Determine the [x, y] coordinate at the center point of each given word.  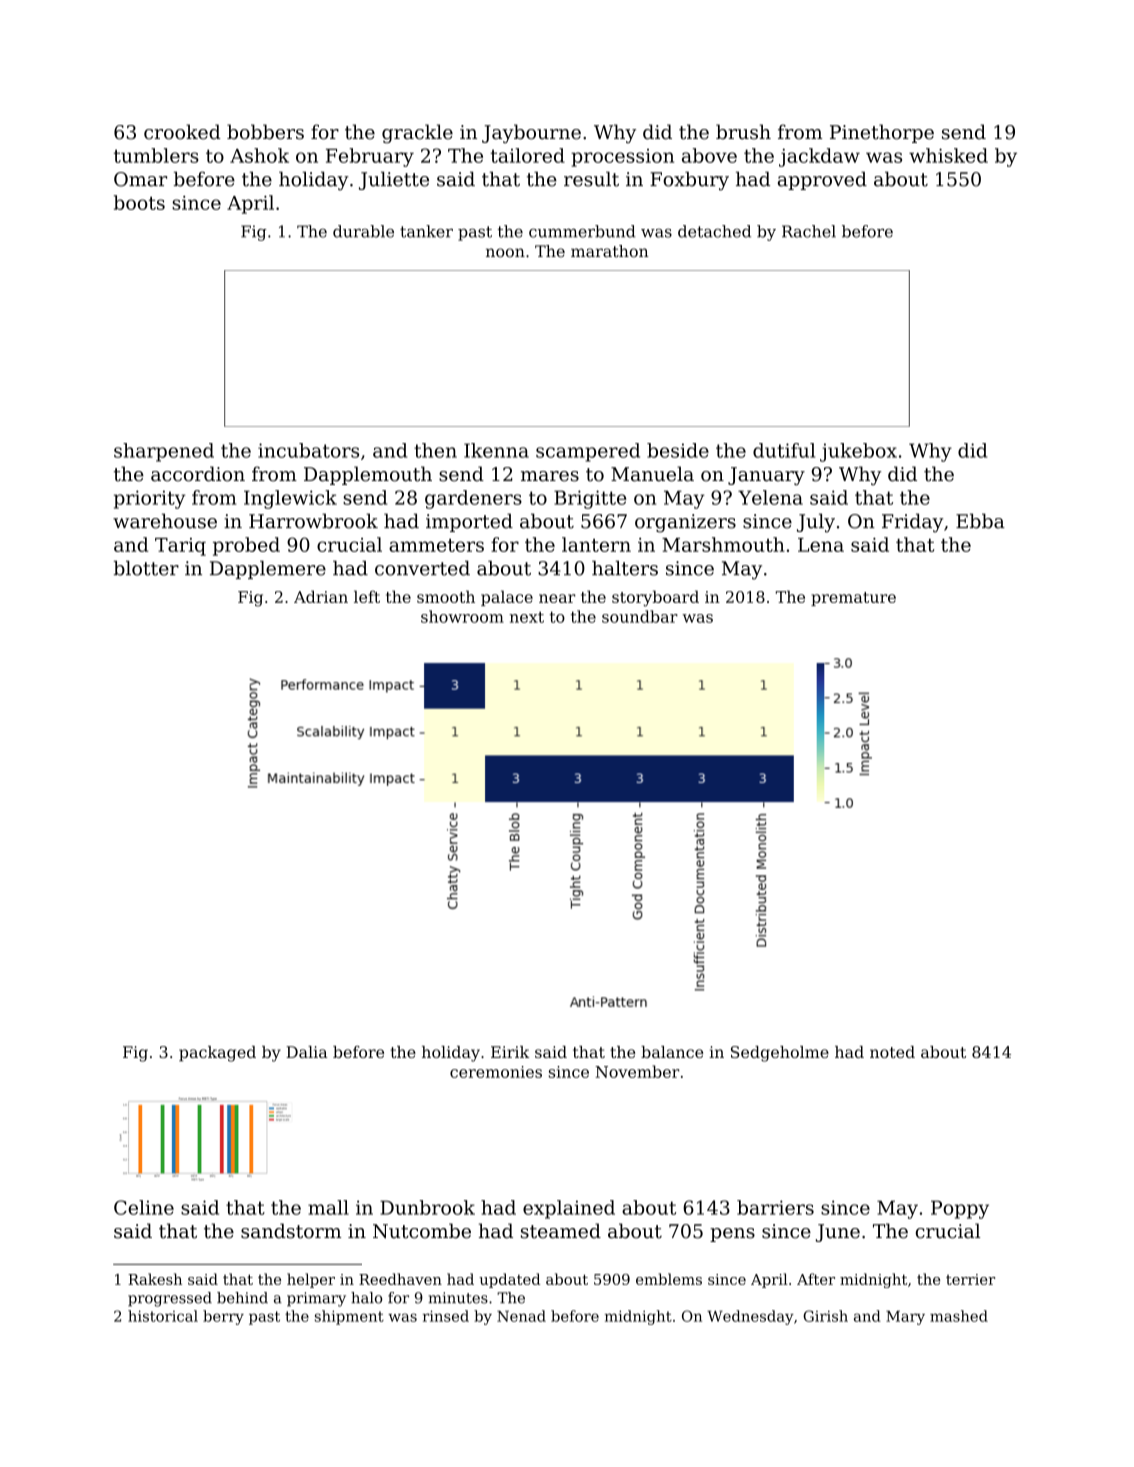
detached [714, 231]
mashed [959, 1316]
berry [223, 1317]
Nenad [521, 1316]
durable [363, 231]
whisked [948, 155]
